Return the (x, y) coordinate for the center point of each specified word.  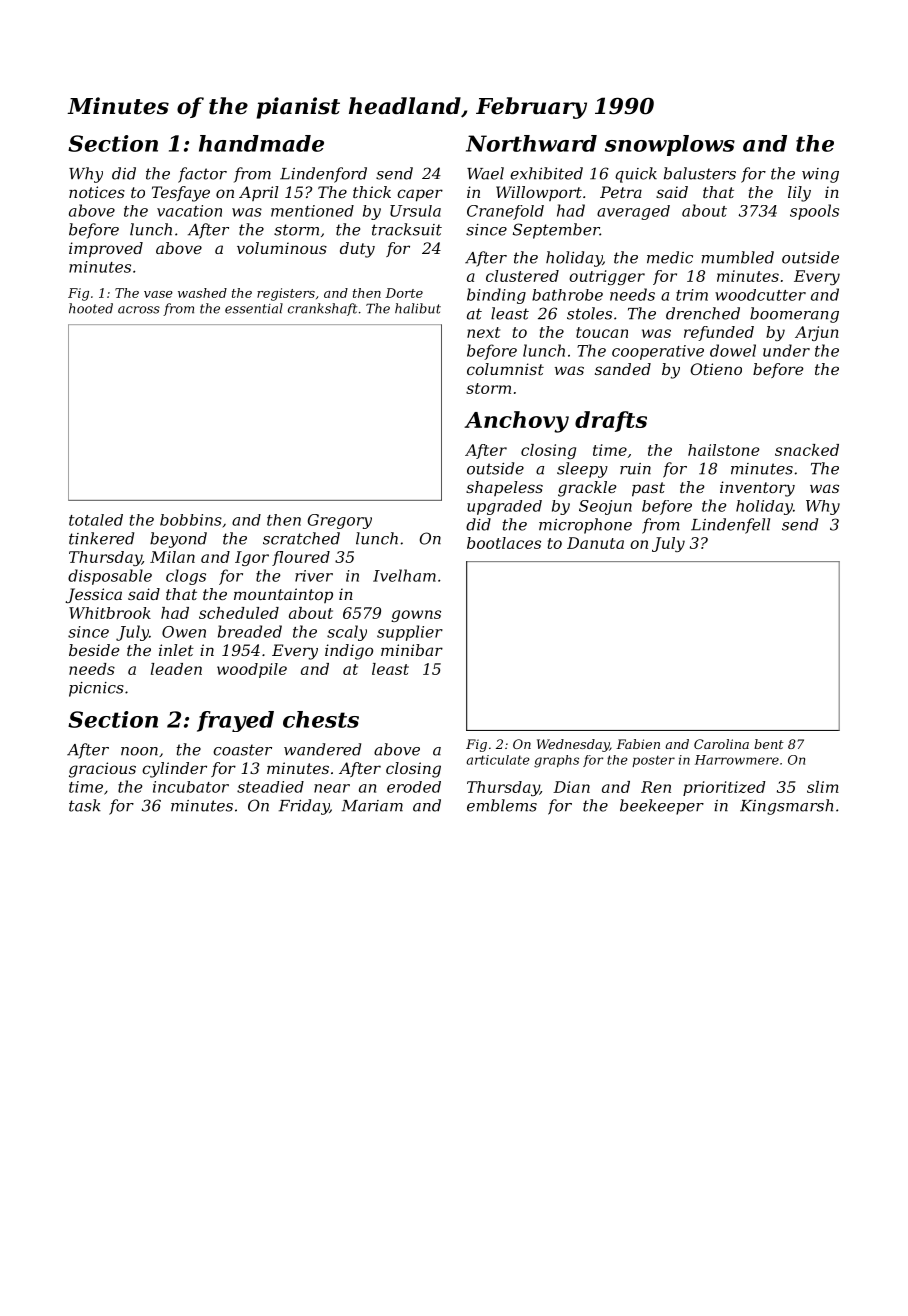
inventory (757, 489)
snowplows (670, 145)
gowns (416, 616)
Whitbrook (110, 613)
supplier (410, 633)
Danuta (595, 543)
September (556, 231)
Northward (531, 143)
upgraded (504, 507)
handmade (261, 143)
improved (106, 250)
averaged (633, 212)
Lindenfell (730, 526)
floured (301, 558)
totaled (96, 520)
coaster (242, 750)
